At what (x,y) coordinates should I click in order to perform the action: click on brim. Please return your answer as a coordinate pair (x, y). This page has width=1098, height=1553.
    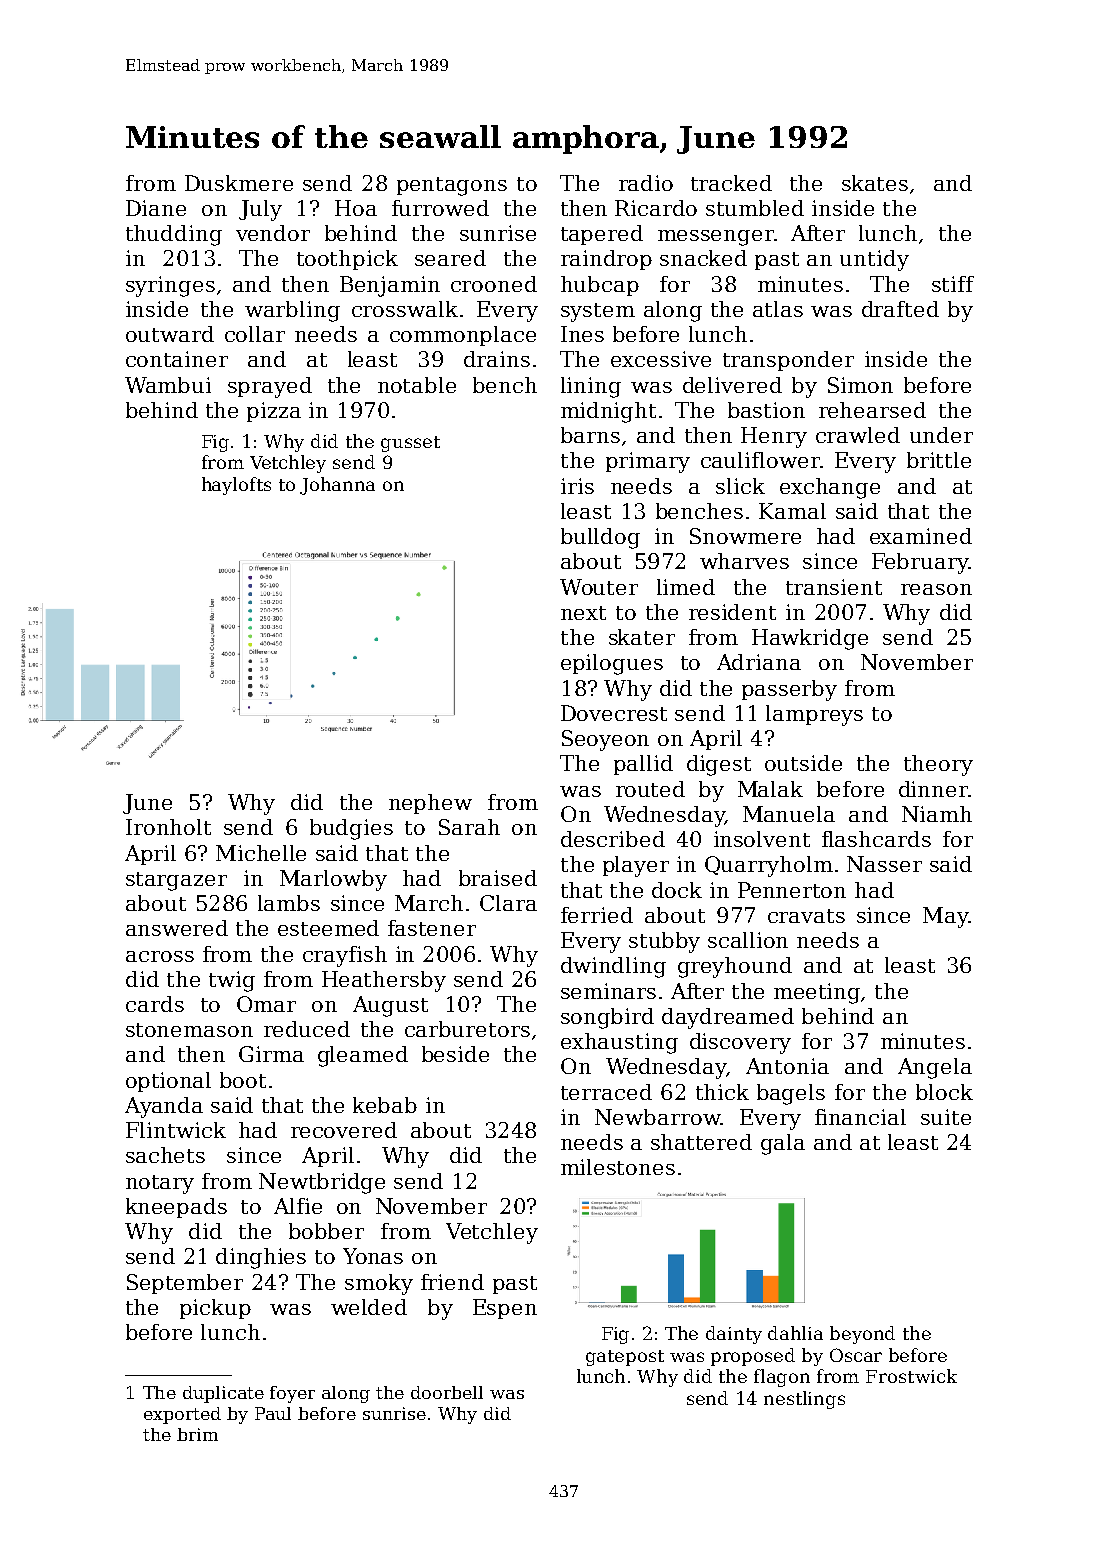
    Looking at the image, I should click on (197, 1434).
